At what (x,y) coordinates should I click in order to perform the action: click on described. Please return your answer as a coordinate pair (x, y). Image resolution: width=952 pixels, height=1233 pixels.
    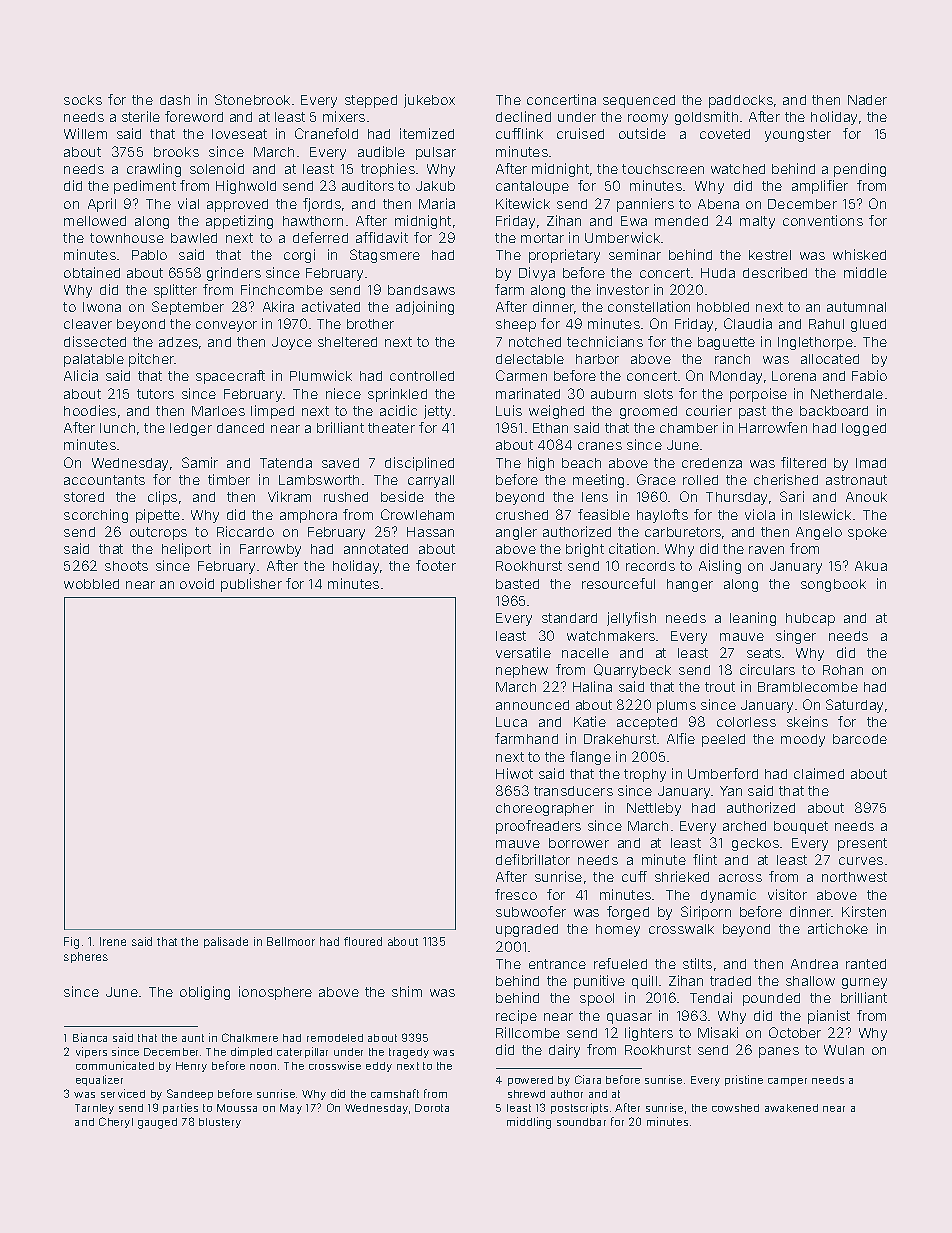
    Looking at the image, I should click on (775, 272).
